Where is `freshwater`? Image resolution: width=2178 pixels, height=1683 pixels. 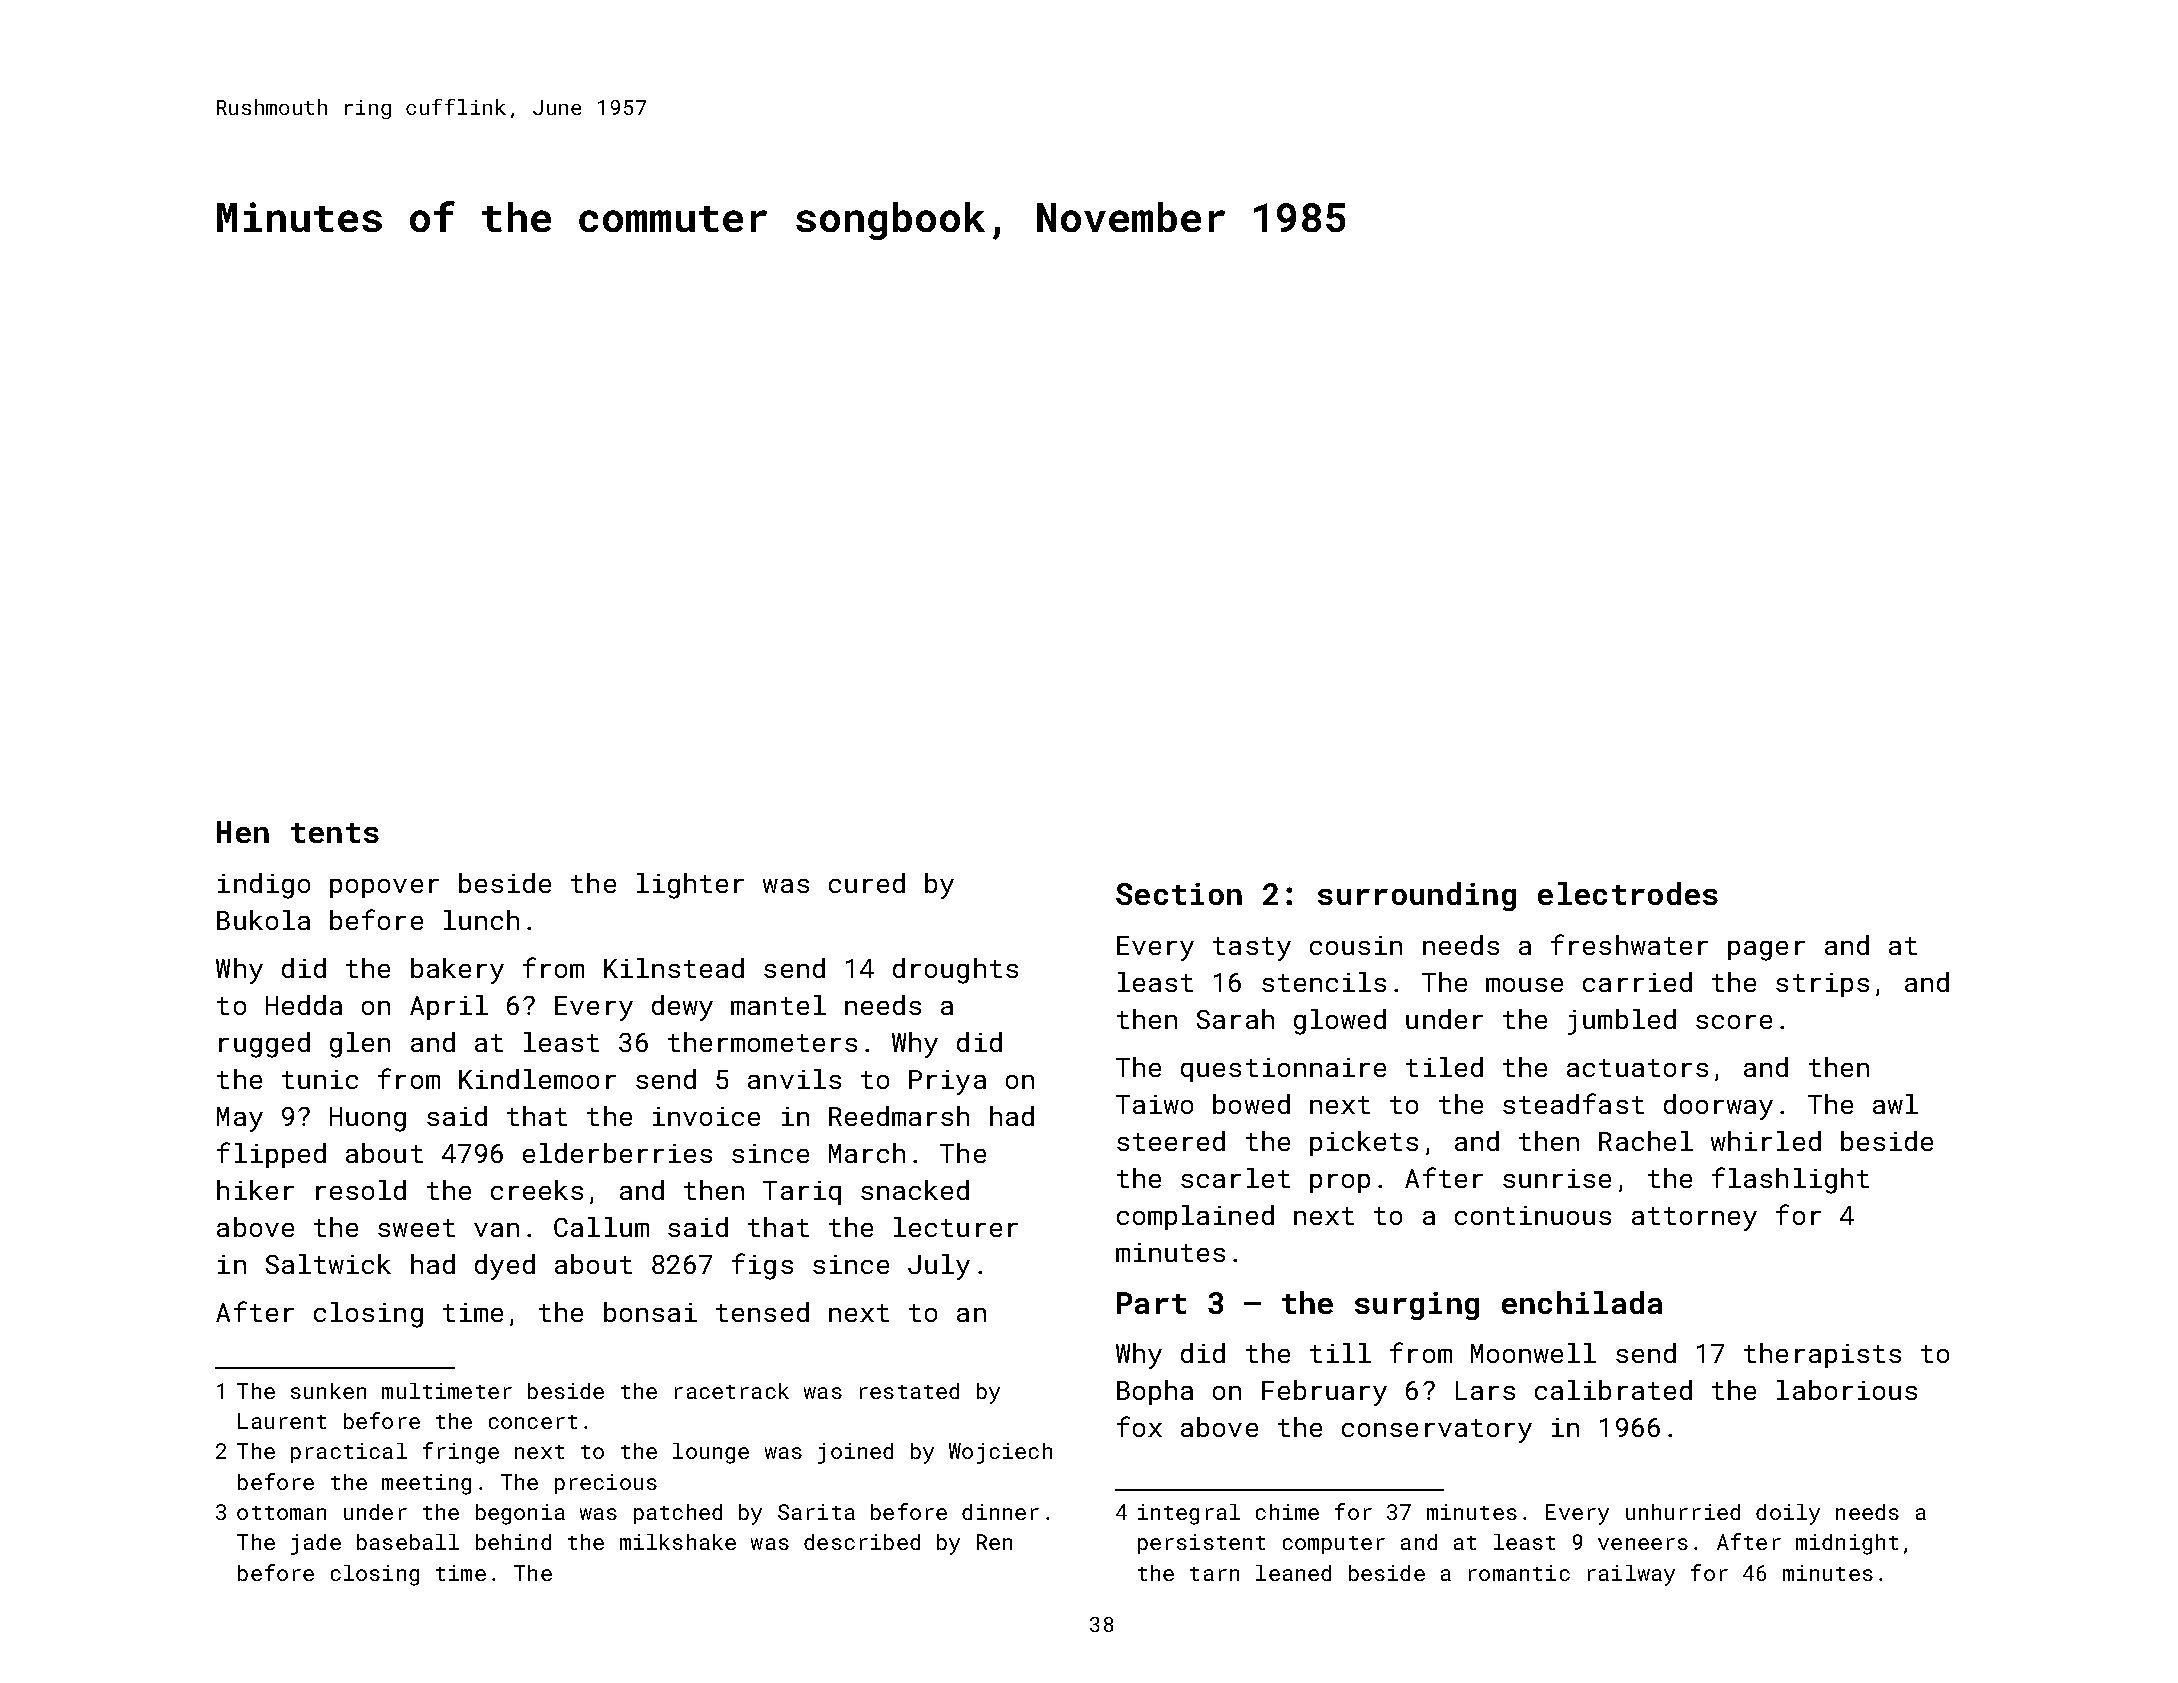 freshwater is located at coordinates (1629, 944).
